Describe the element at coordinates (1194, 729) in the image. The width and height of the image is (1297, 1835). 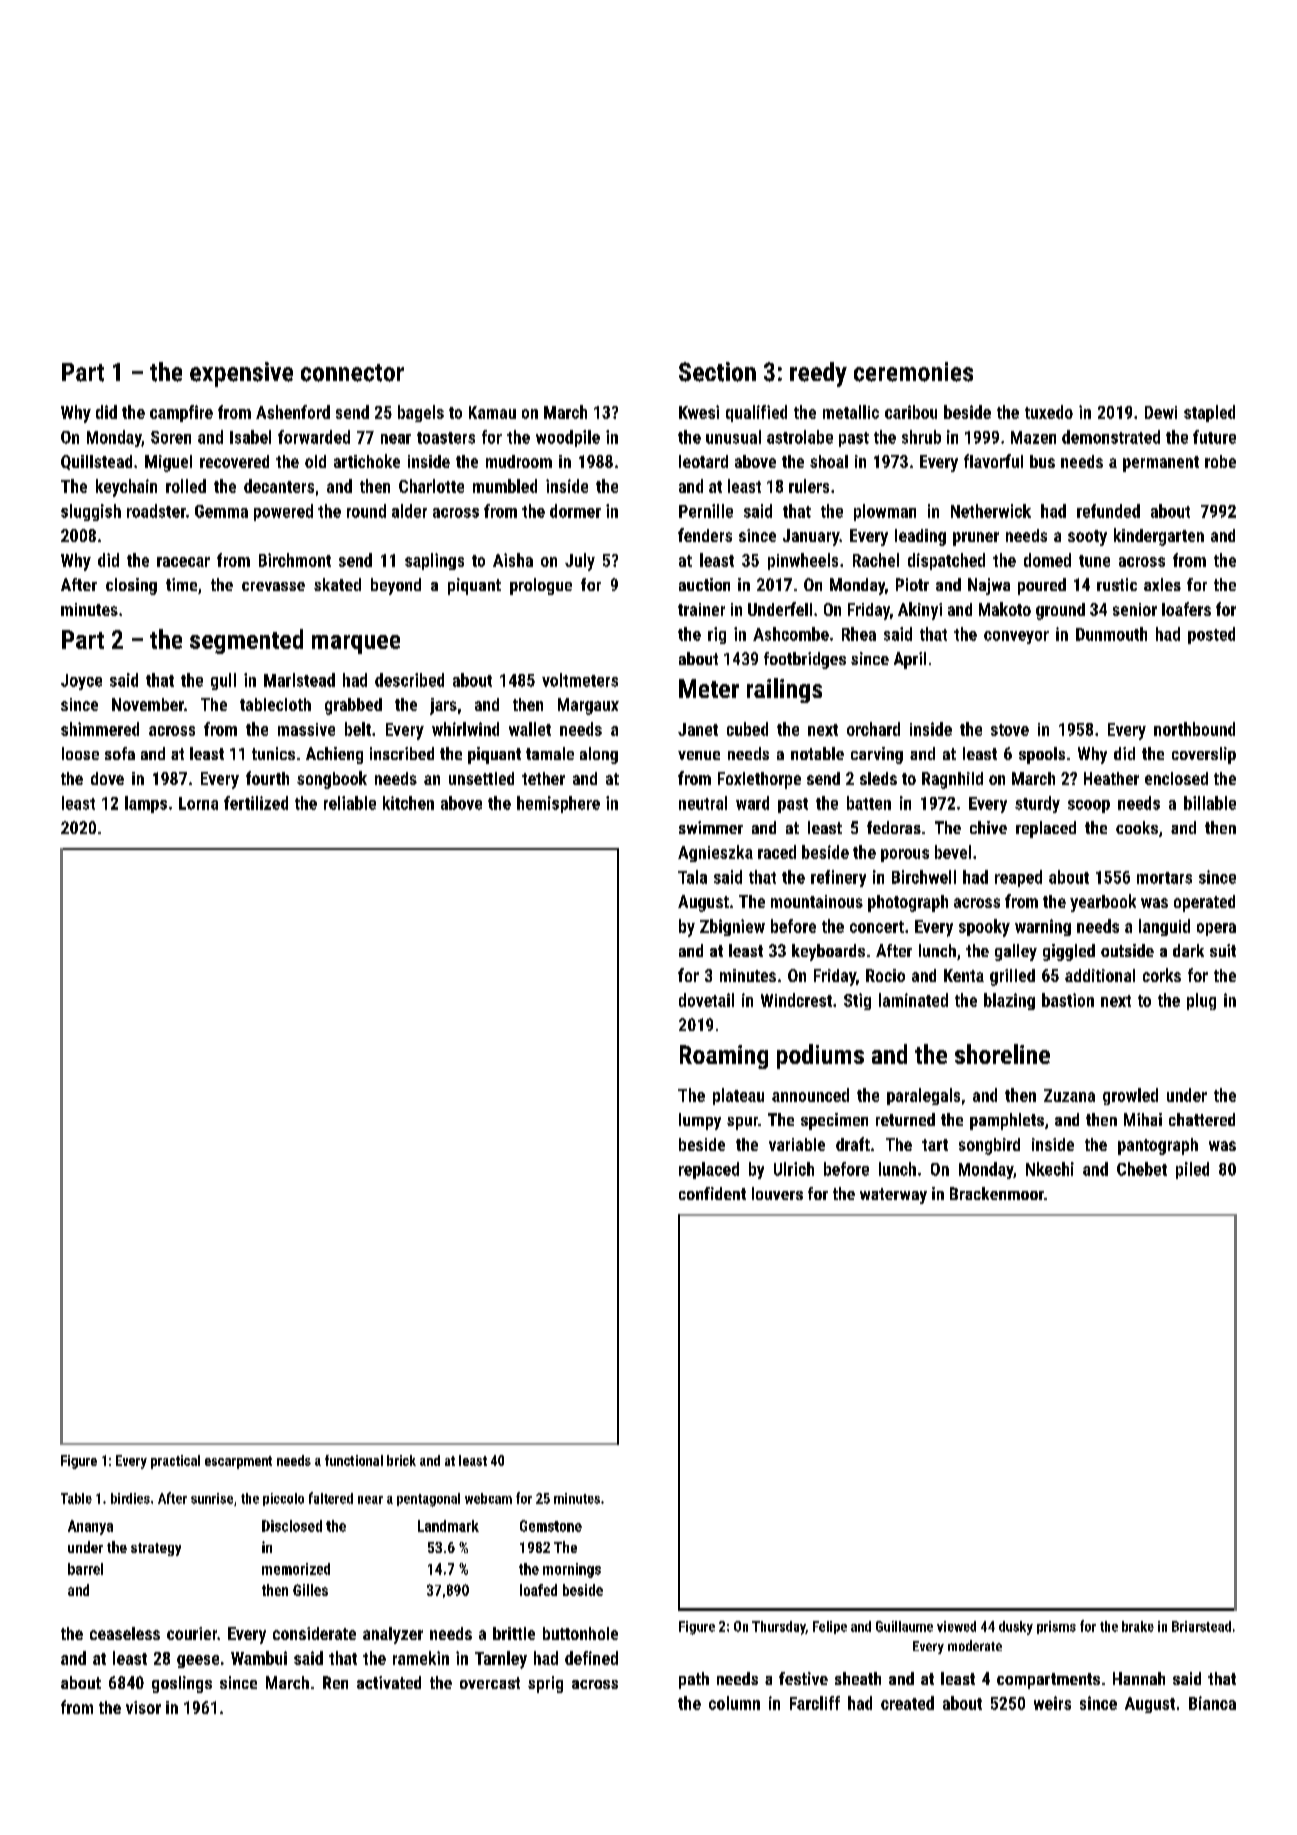
I see `northbound` at that location.
